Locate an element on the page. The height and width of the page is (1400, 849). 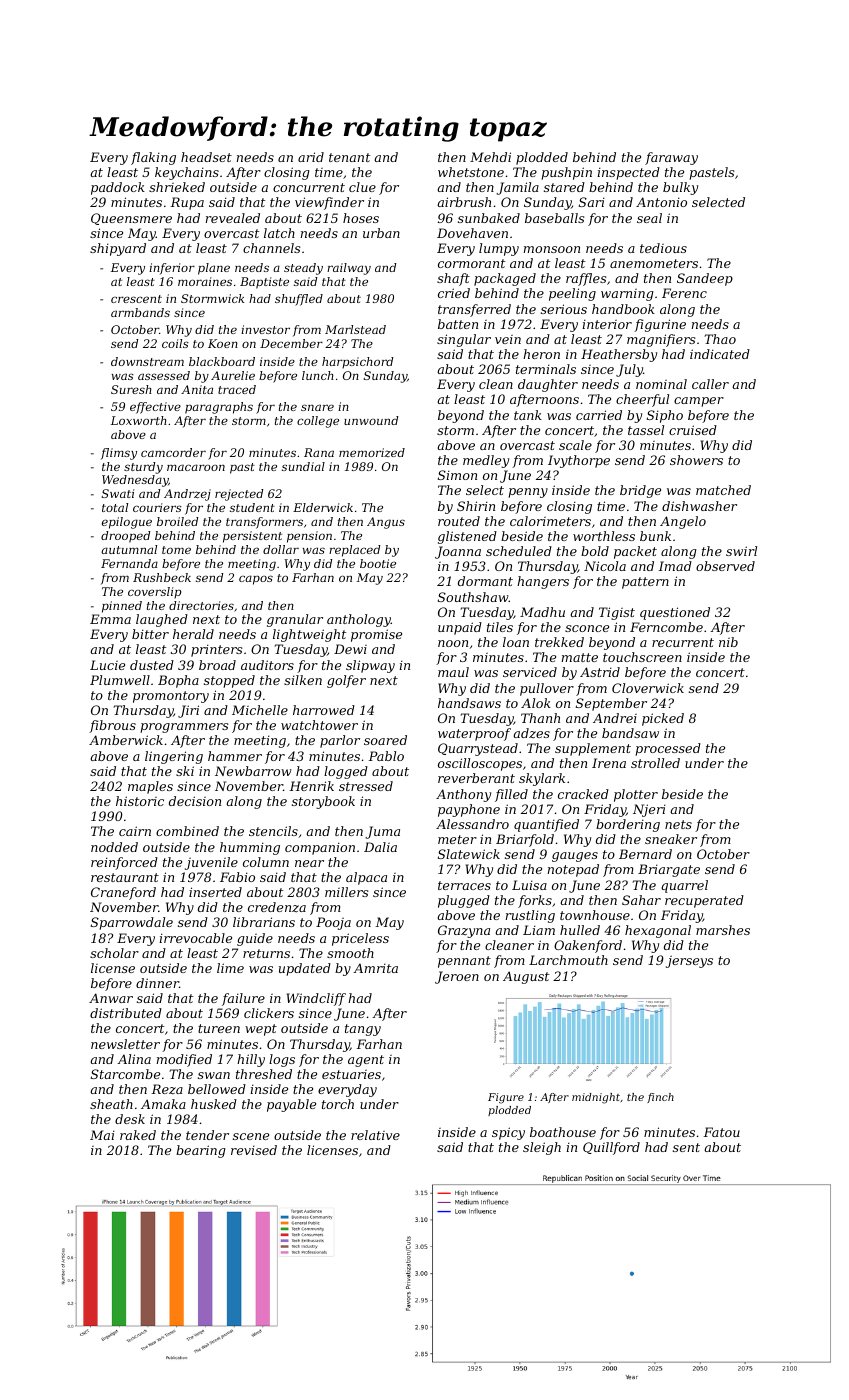
Sahar is located at coordinates (641, 900).
